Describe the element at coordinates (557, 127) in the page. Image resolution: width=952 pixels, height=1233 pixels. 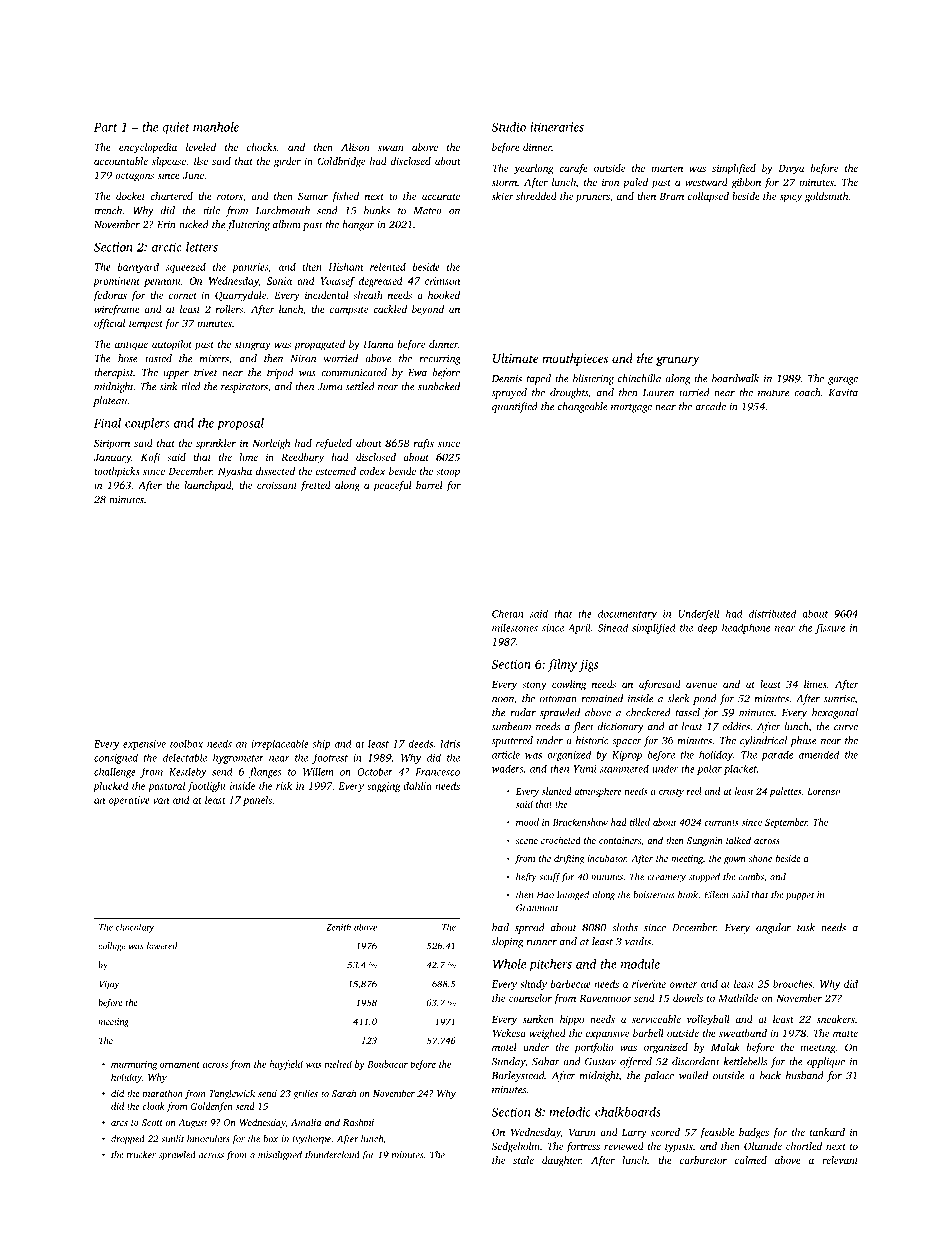
I see `itineraries` at that location.
